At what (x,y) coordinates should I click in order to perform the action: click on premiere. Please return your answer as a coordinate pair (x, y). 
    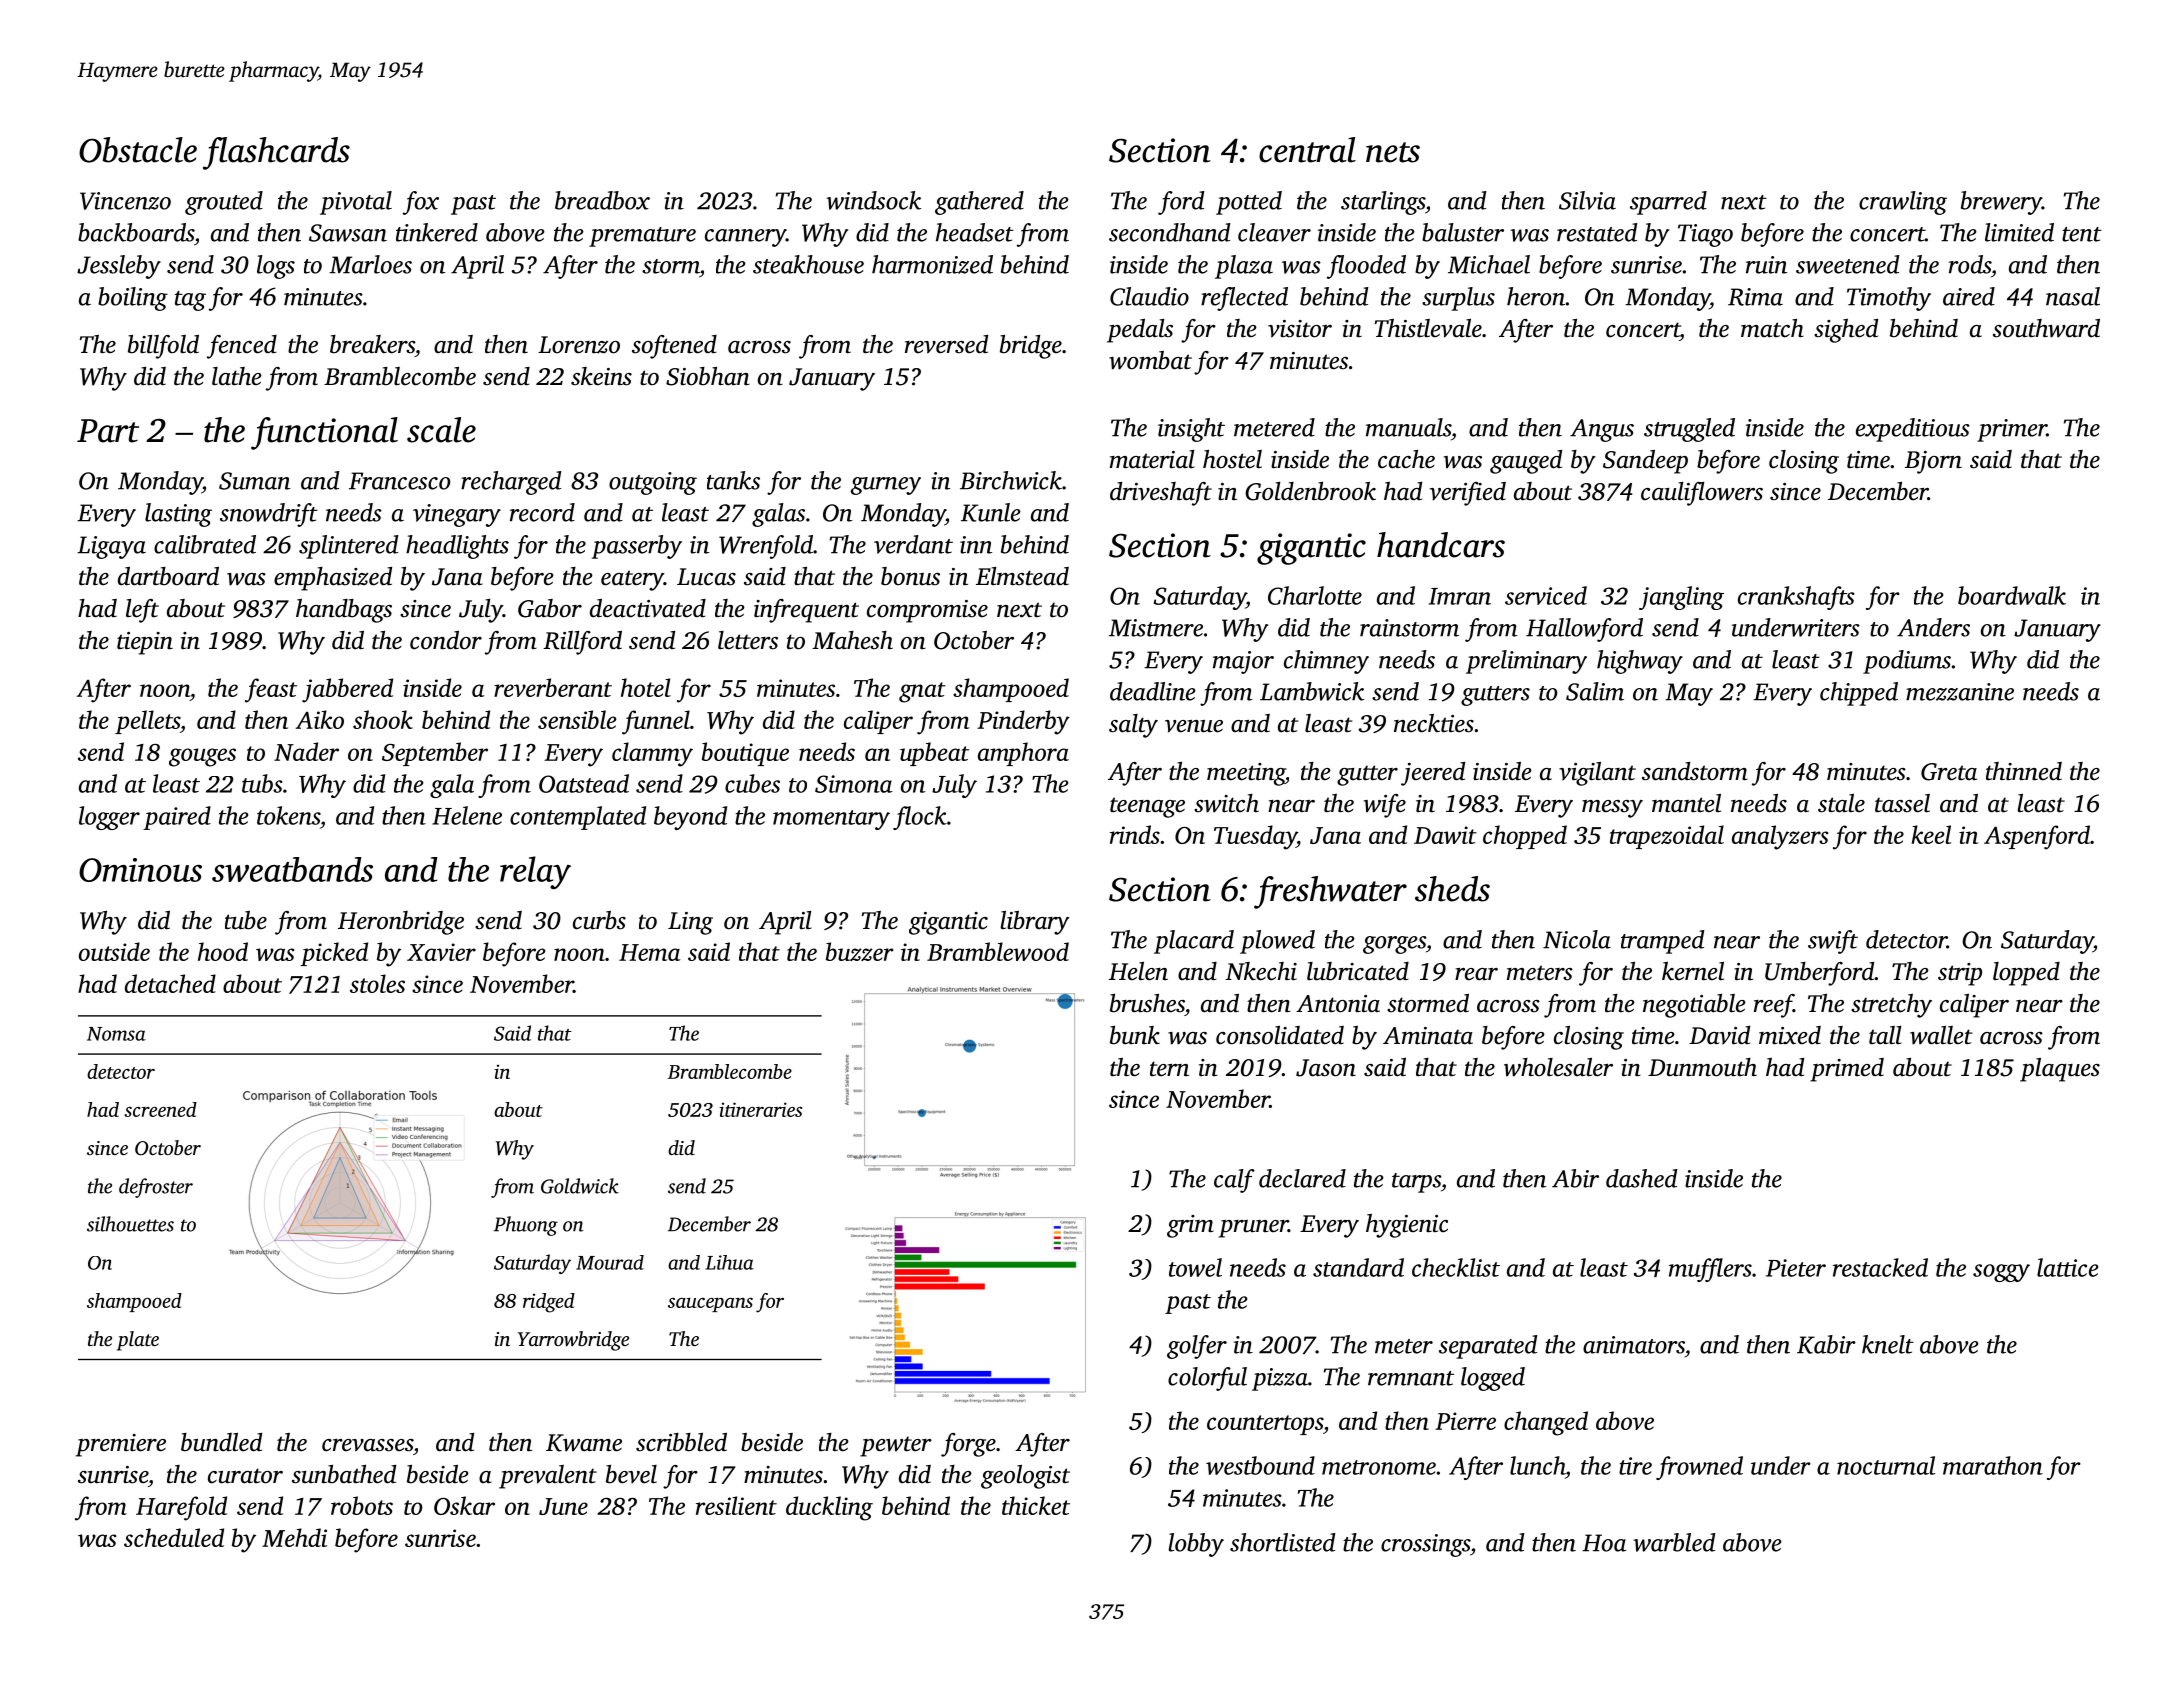
    Looking at the image, I should click on (121, 1445).
